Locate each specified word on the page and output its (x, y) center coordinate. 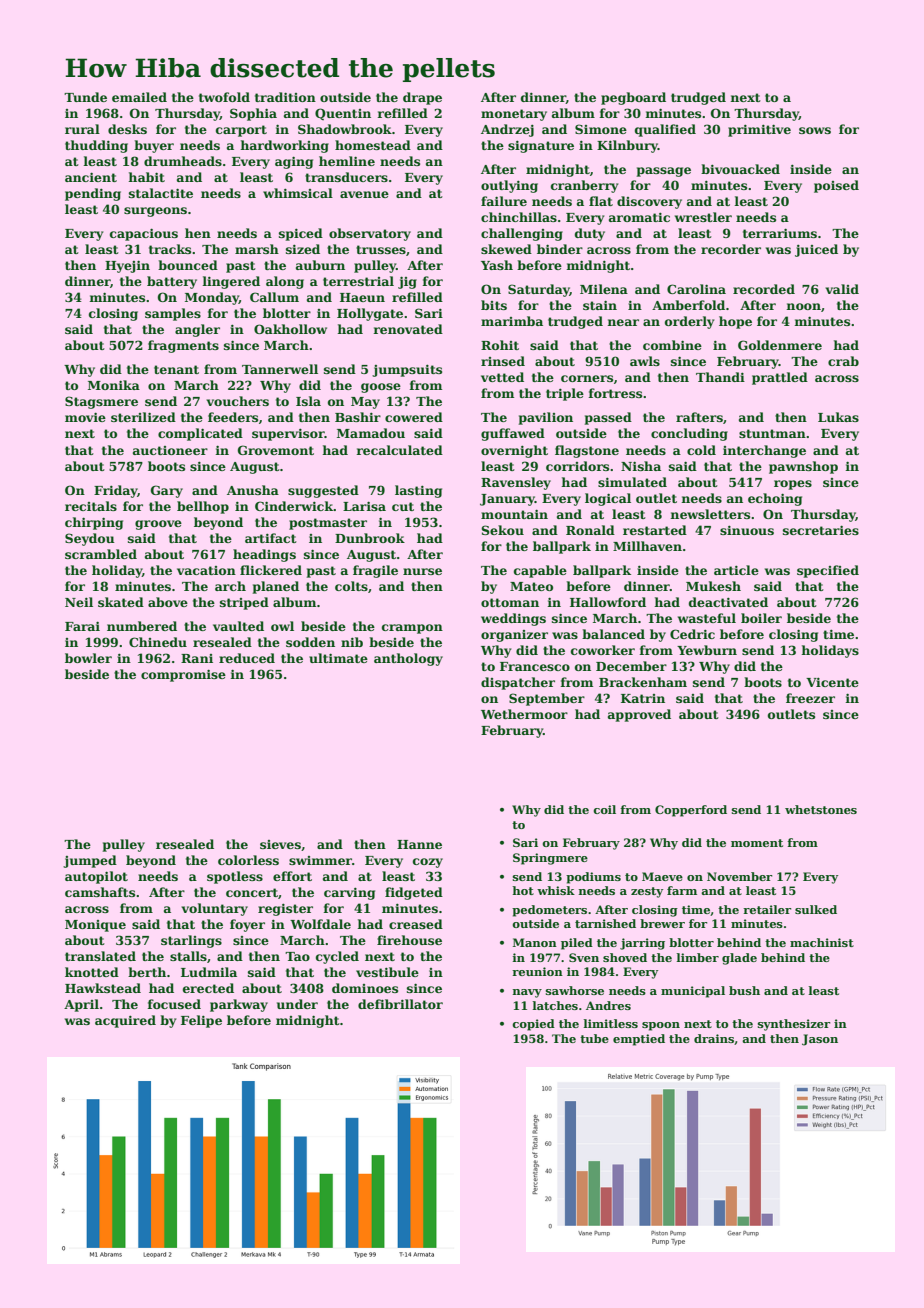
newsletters (710, 514)
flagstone (587, 451)
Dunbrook (370, 538)
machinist (822, 942)
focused (174, 1004)
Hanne (419, 844)
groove (158, 525)
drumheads (183, 161)
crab (843, 361)
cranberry (584, 186)
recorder (731, 249)
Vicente (832, 682)
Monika (114, 385)
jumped (90, 861)
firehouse (409, 940)
